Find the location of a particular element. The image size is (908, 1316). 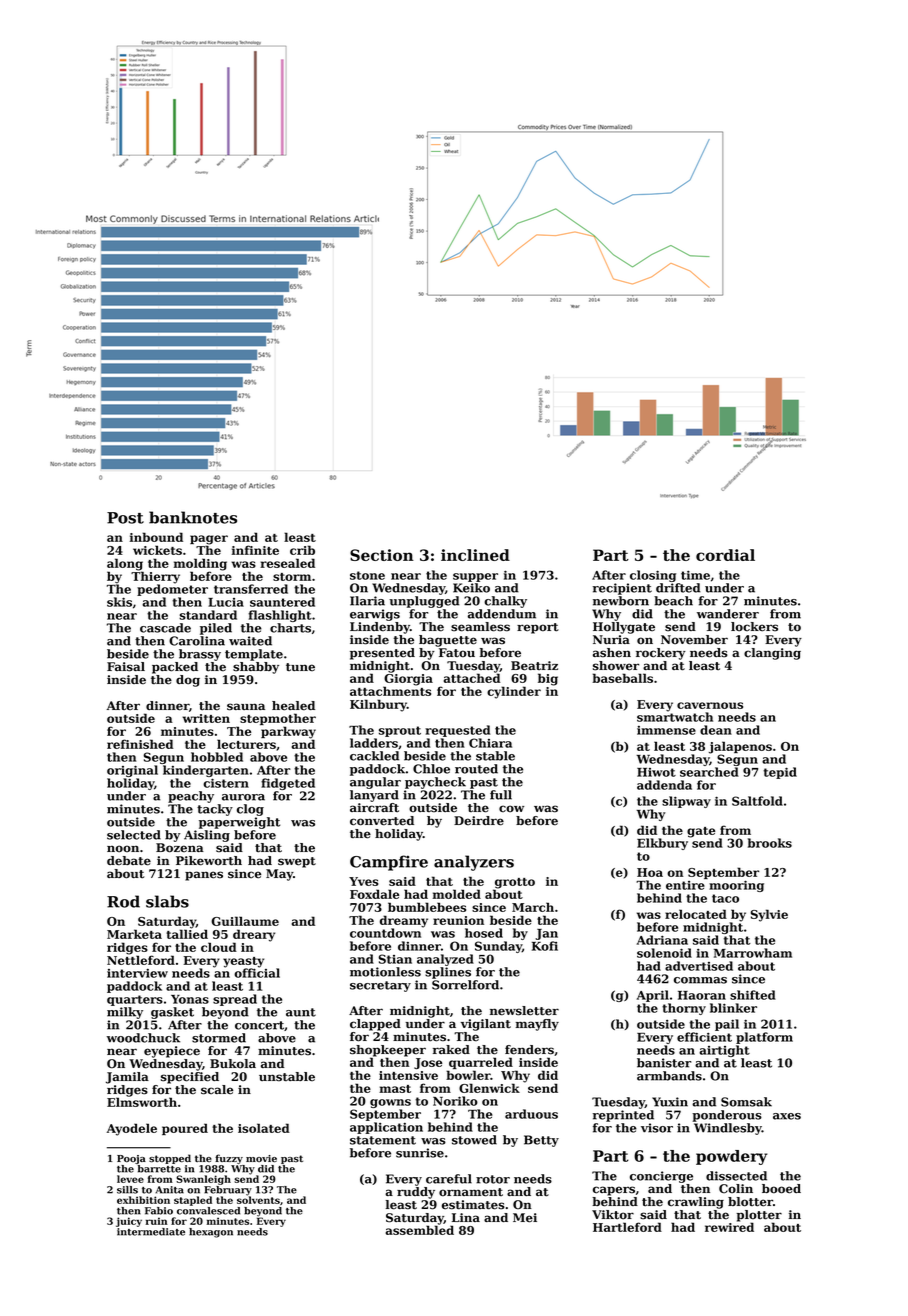

flashlight is located at coordinates (280, 616).
